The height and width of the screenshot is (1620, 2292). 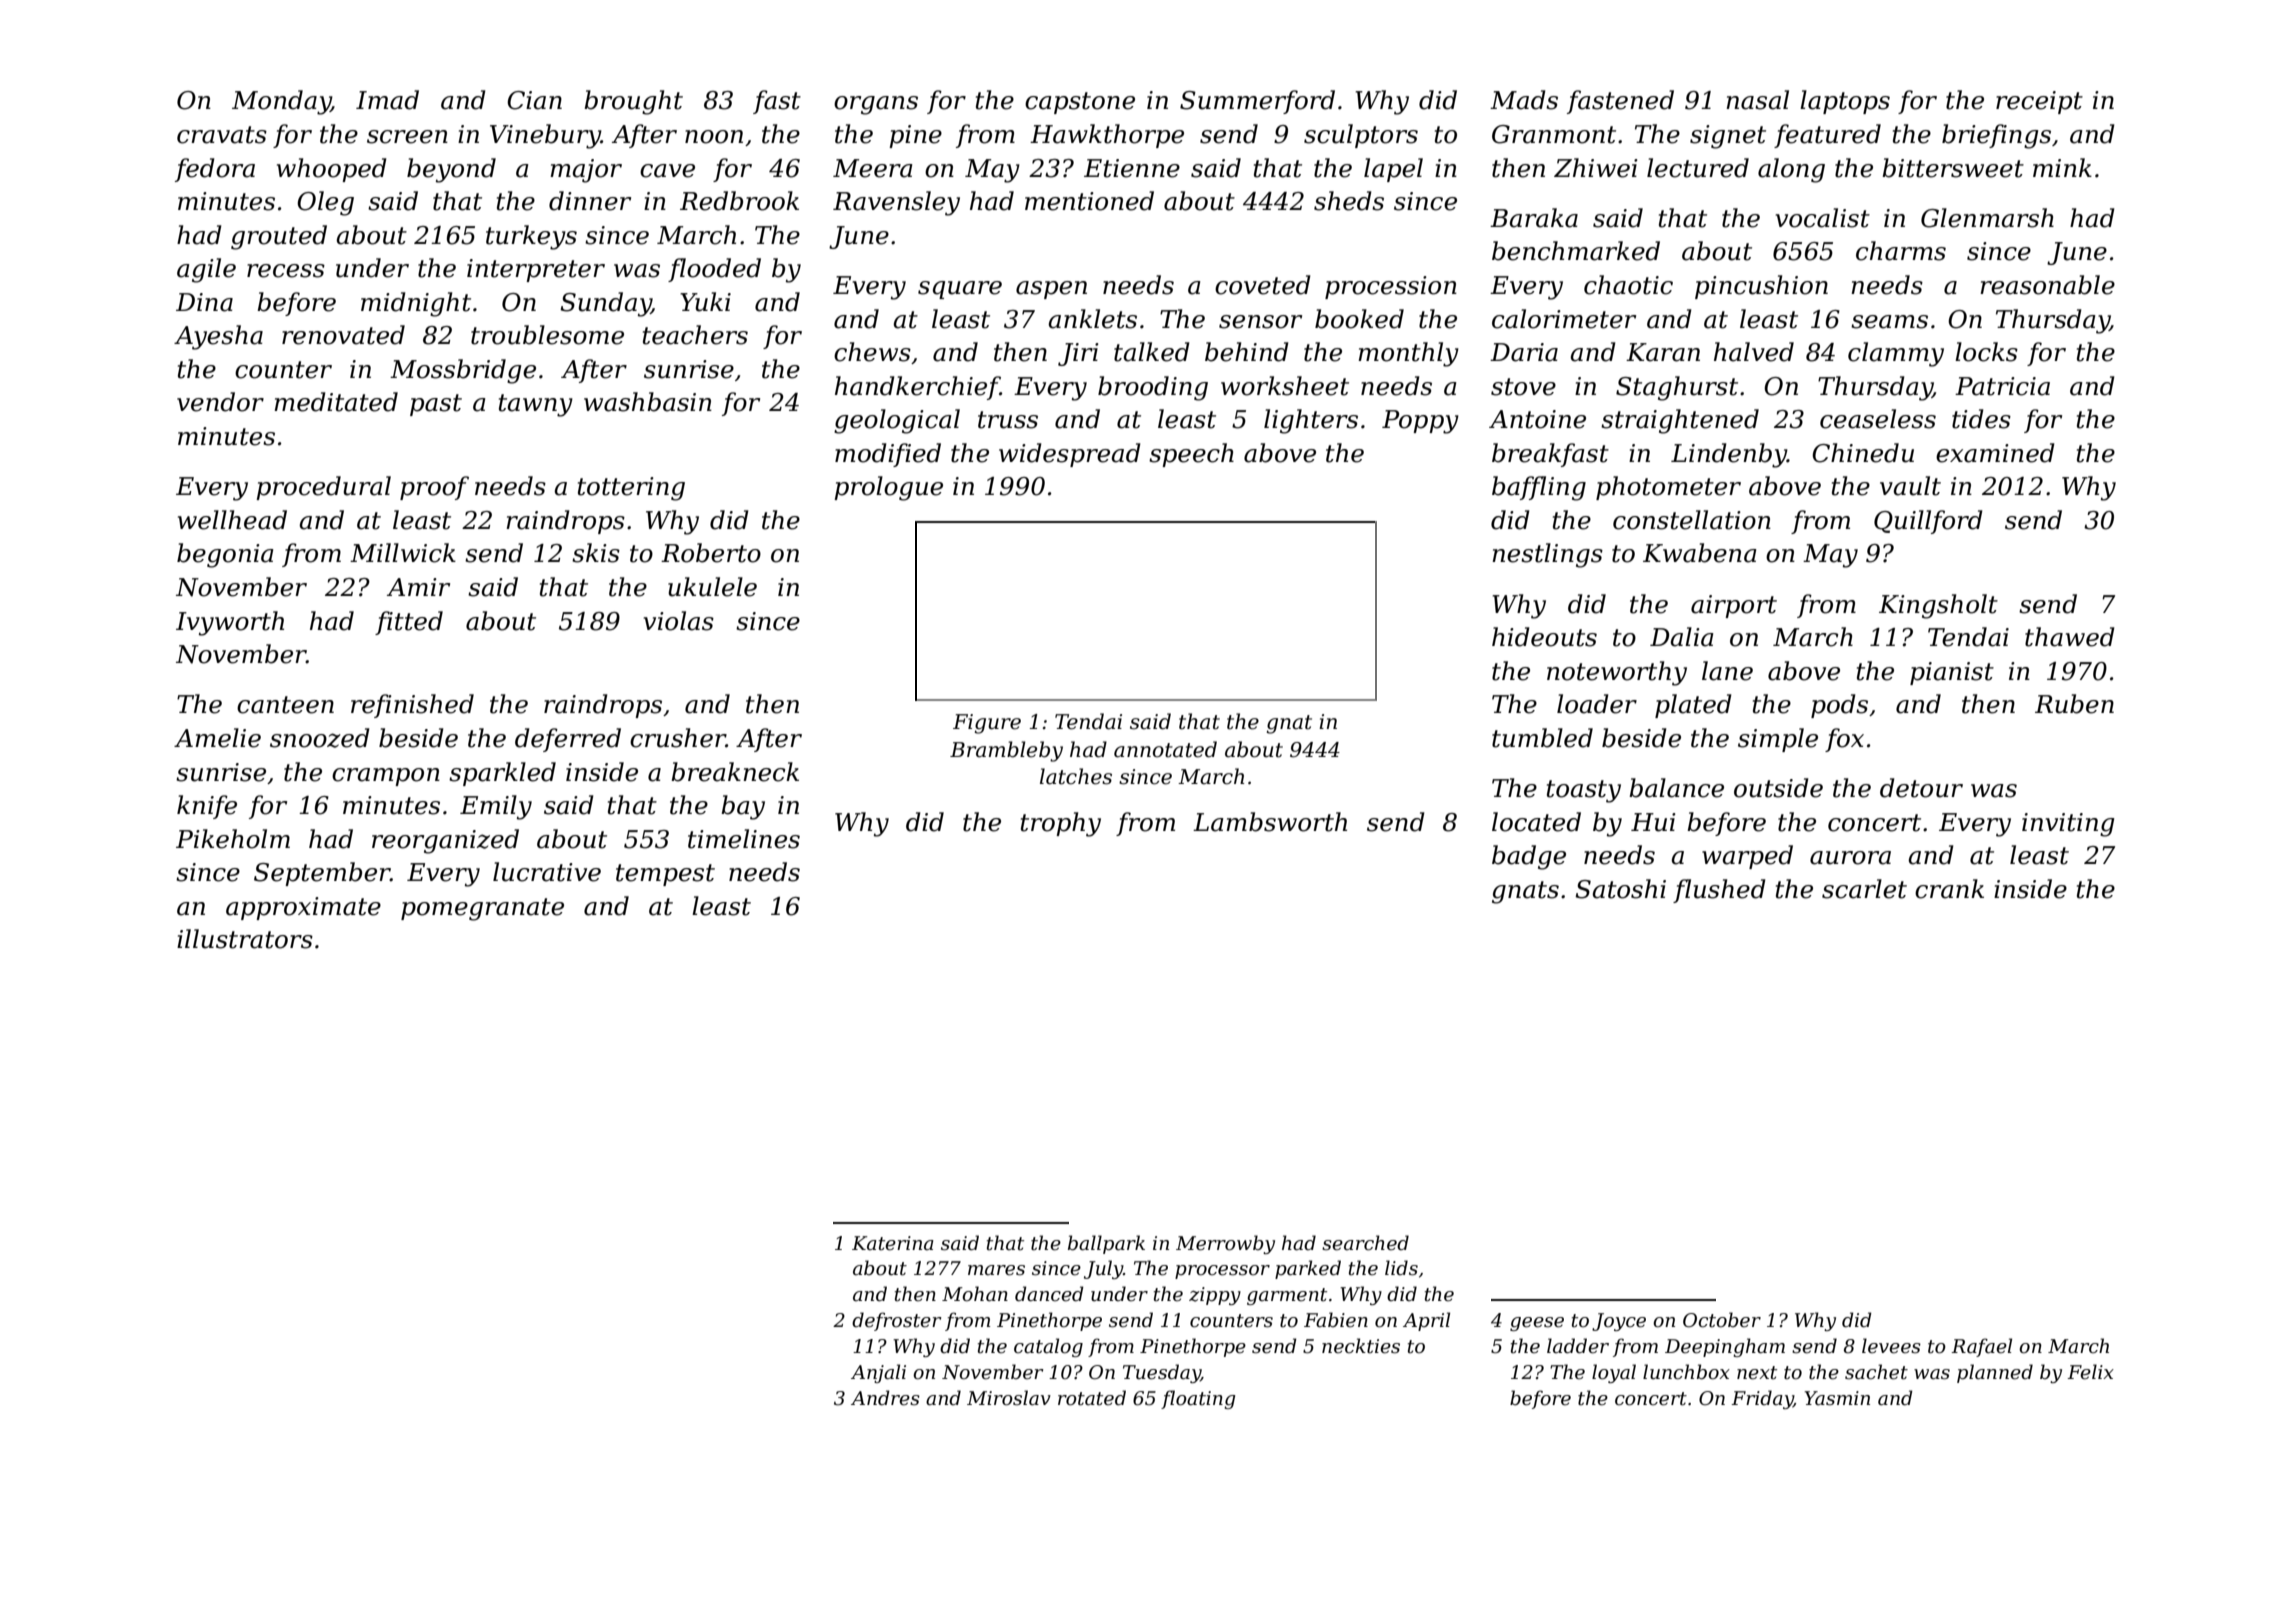 I want to click on dinner, so click(x=590, y=201).
